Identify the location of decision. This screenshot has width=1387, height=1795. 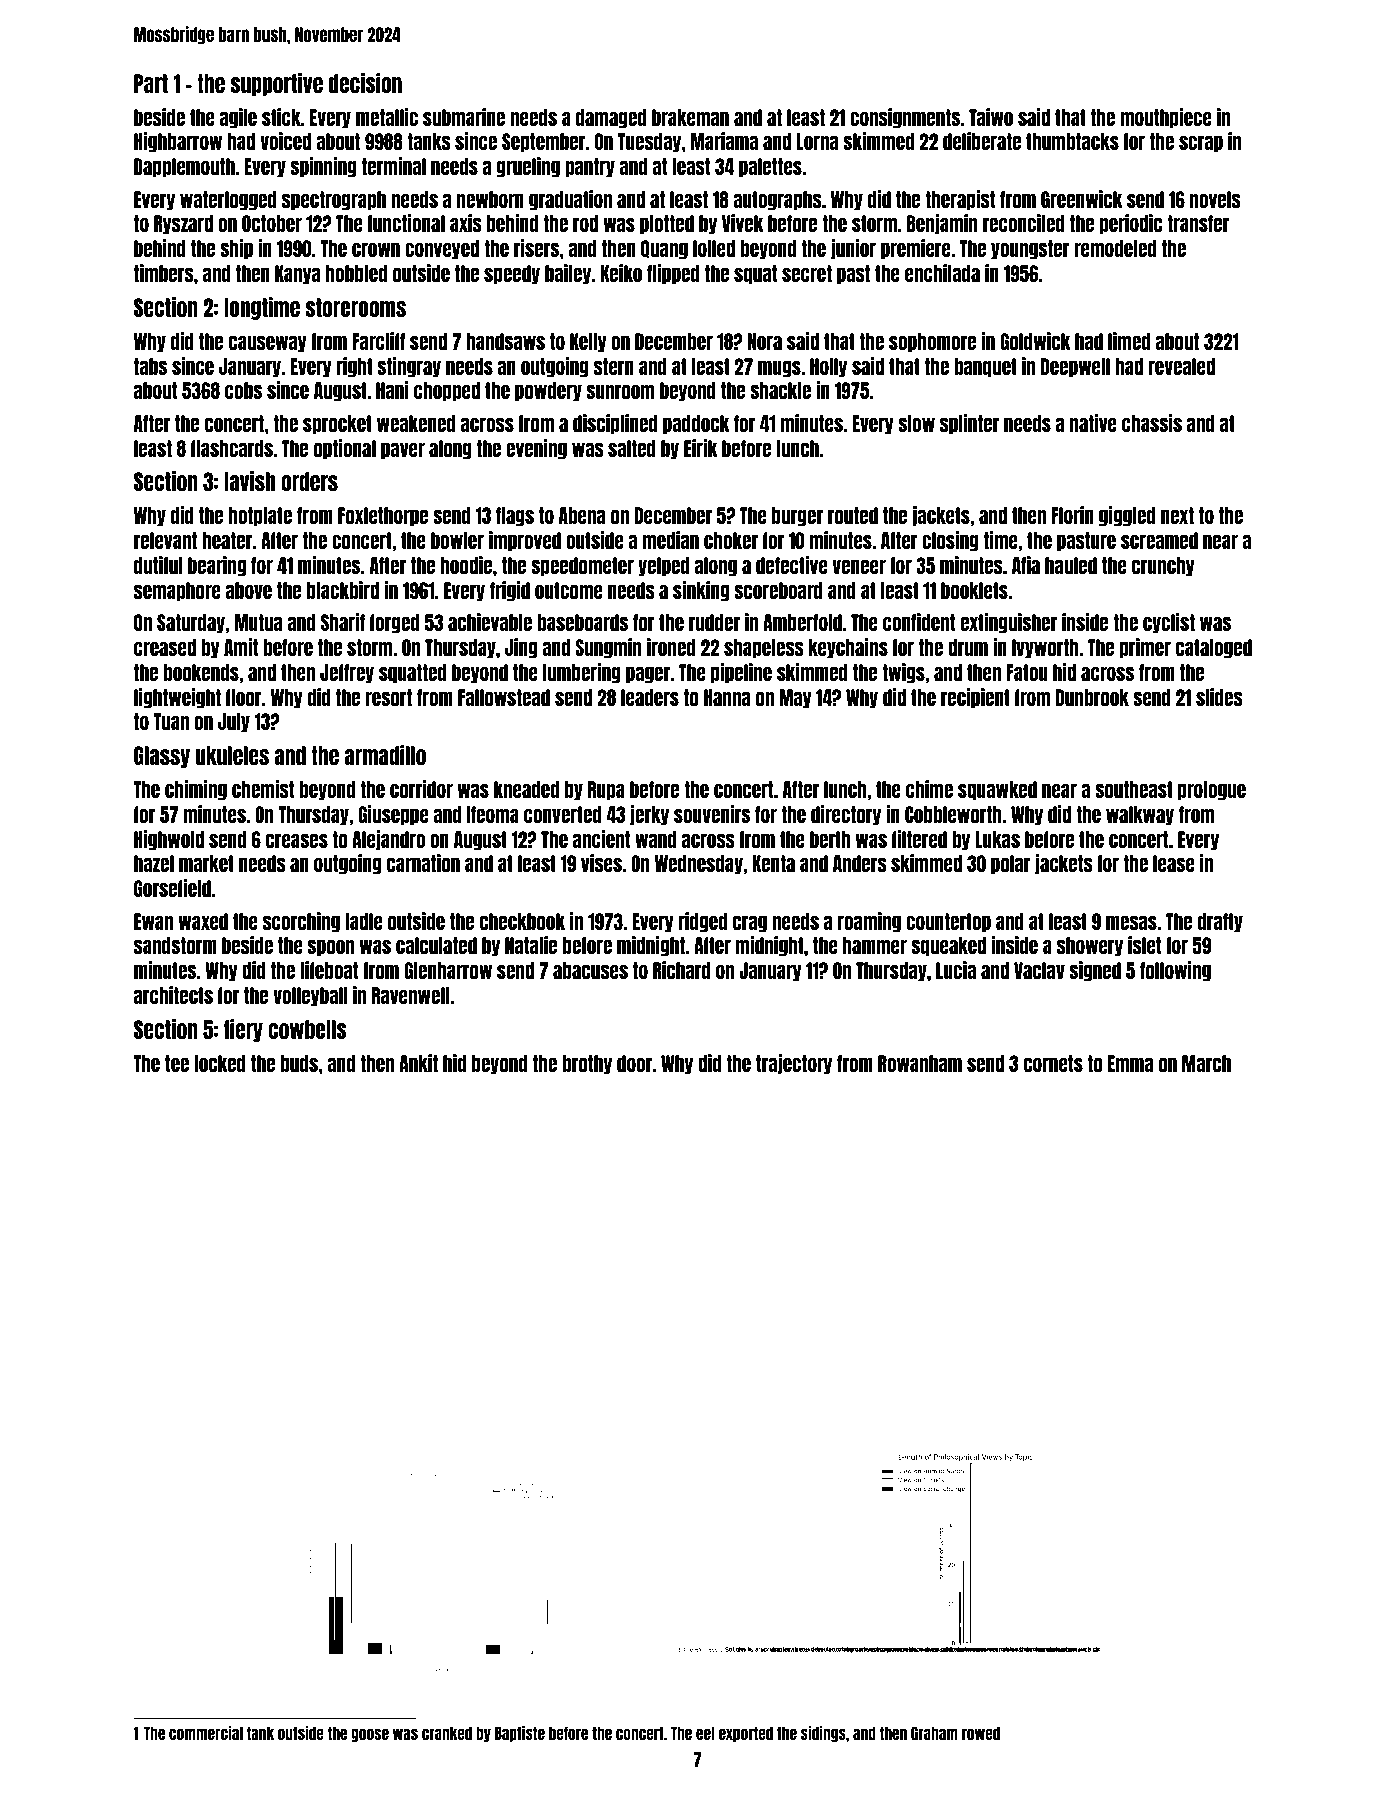
(365, 83).
